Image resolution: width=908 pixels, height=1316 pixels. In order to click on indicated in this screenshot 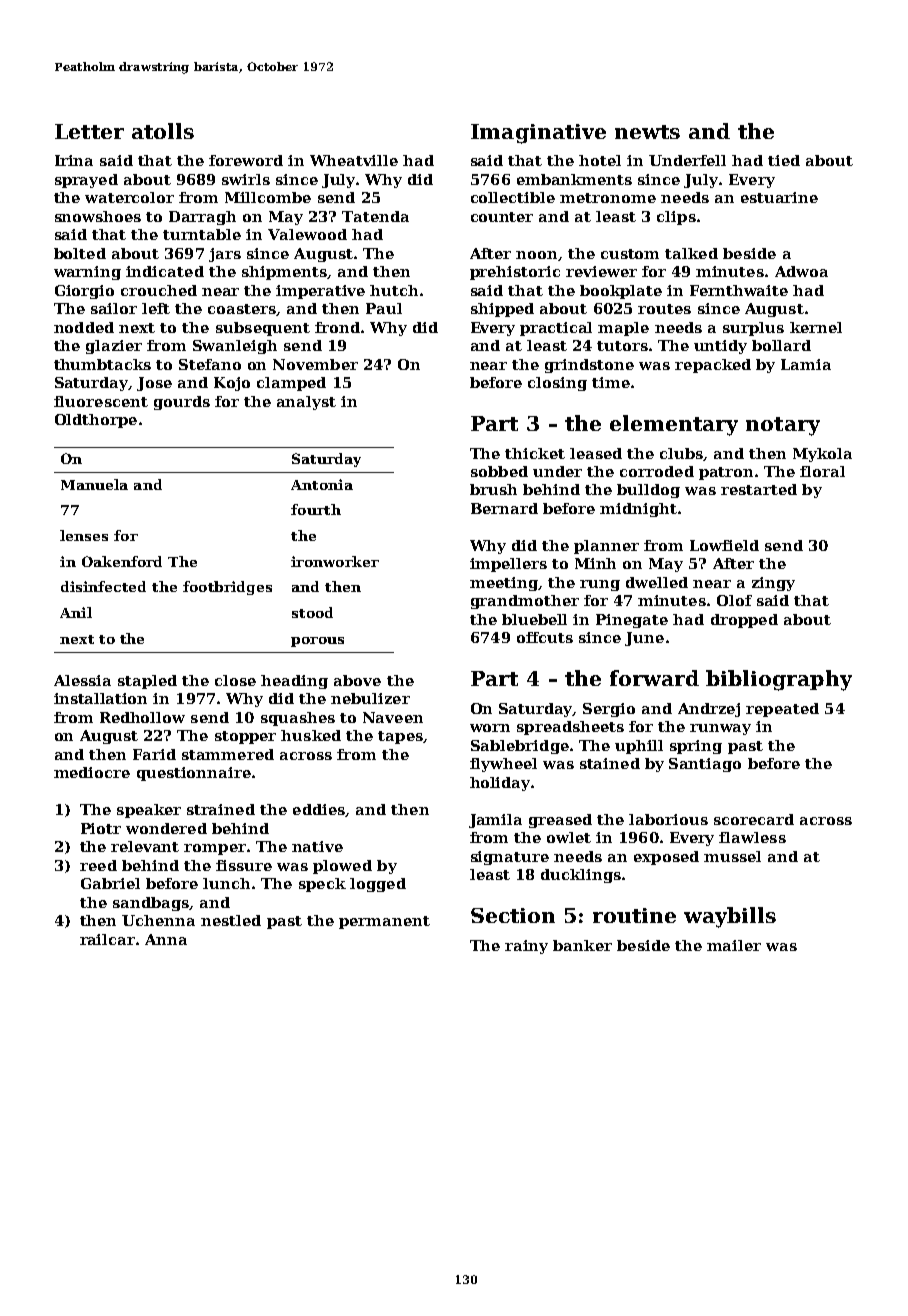, I will do `click(165, 271)`.
